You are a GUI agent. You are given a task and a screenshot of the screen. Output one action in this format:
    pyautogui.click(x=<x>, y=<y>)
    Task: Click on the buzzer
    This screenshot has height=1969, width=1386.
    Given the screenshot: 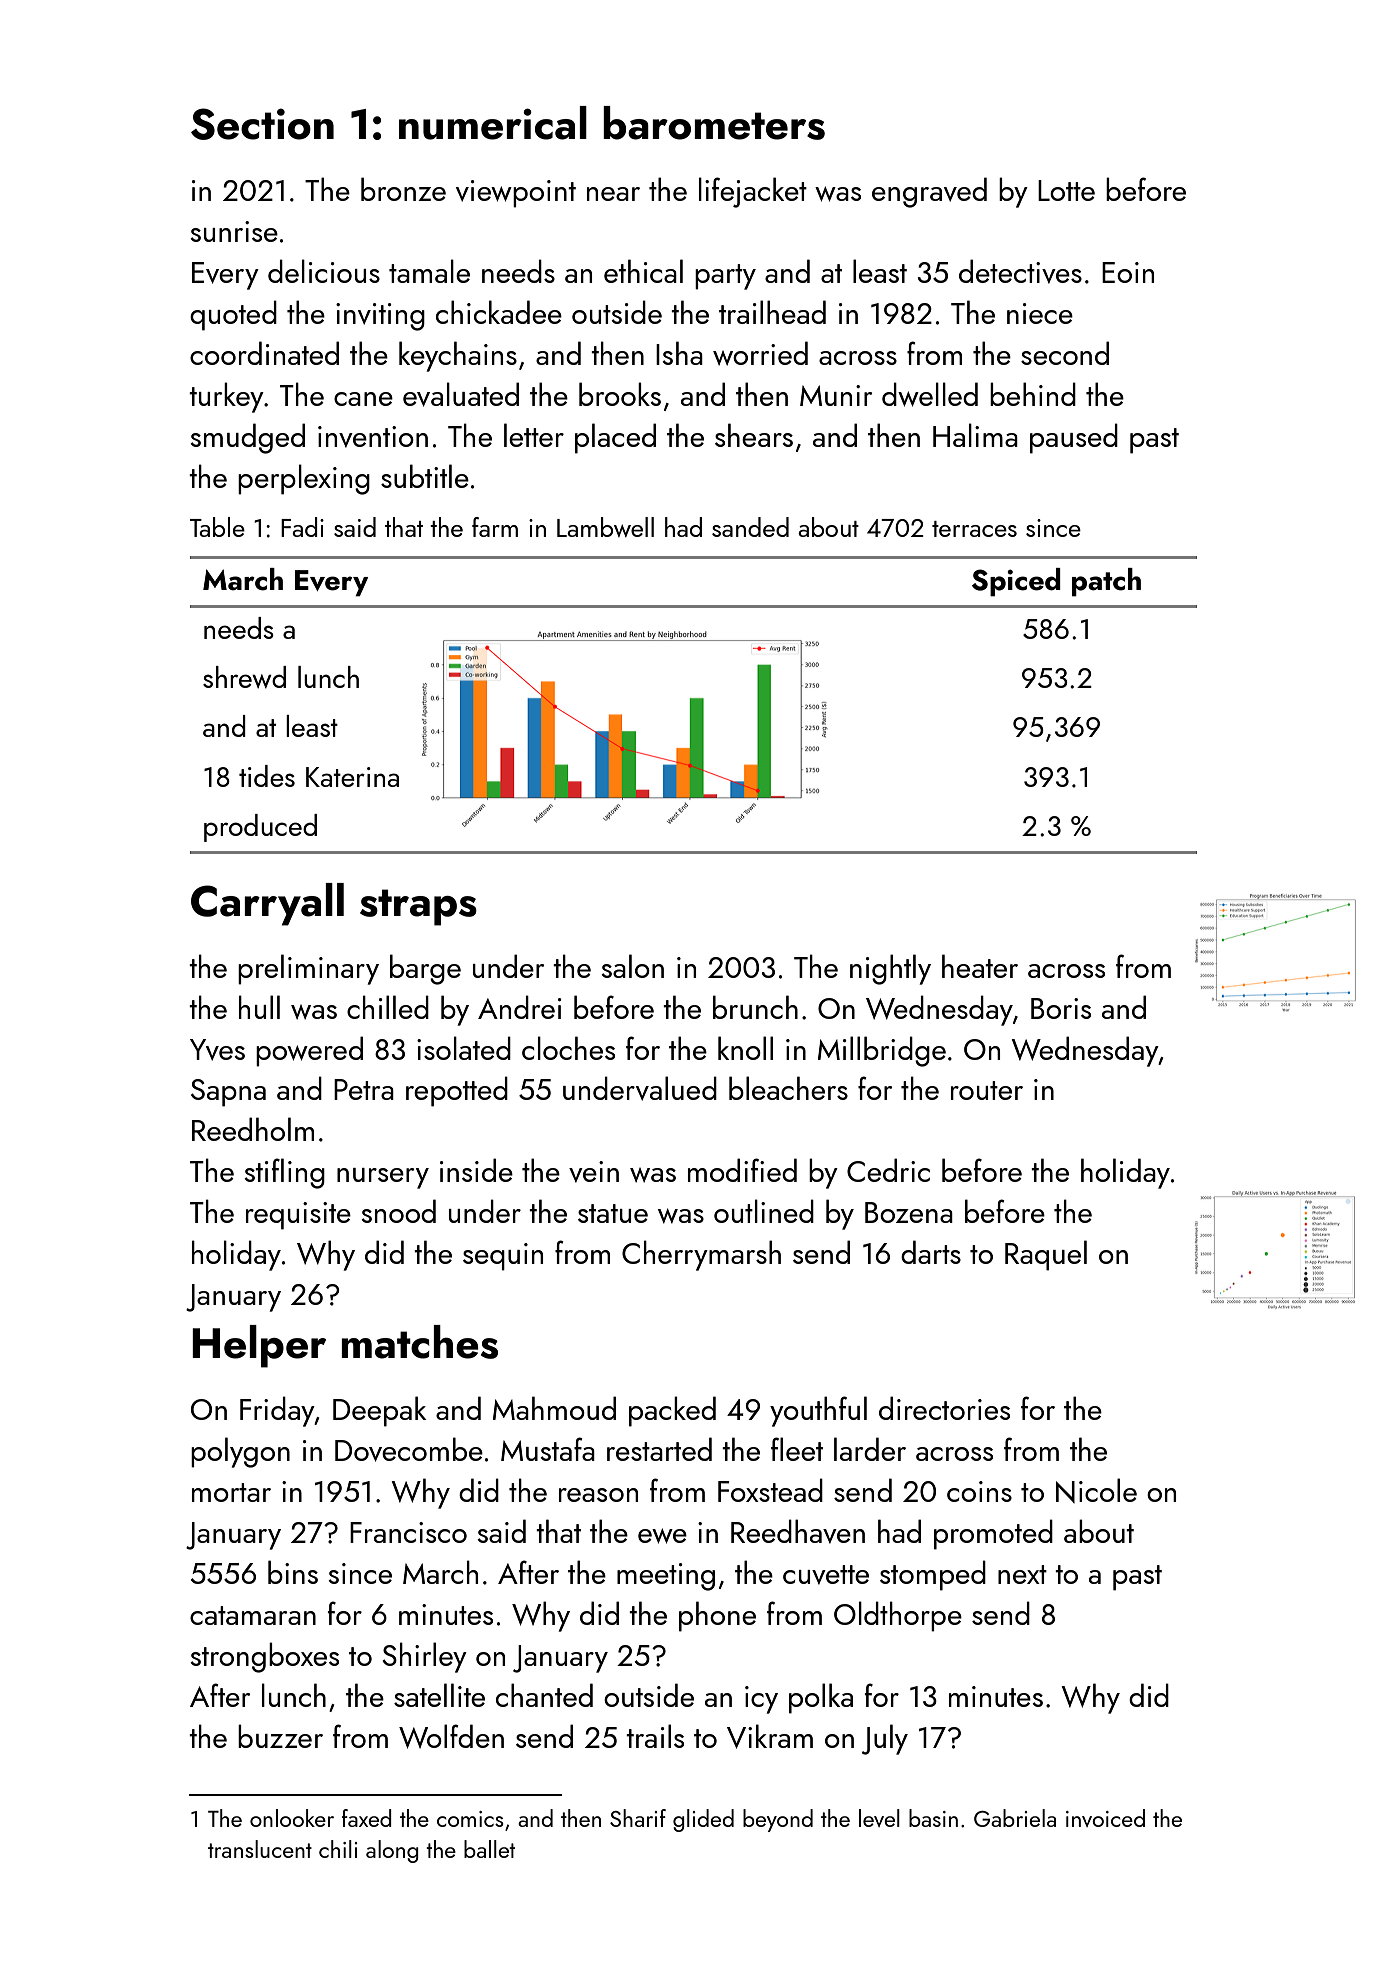 What is the action you would take?
    pyautogui.click(x=280, y=1736)
